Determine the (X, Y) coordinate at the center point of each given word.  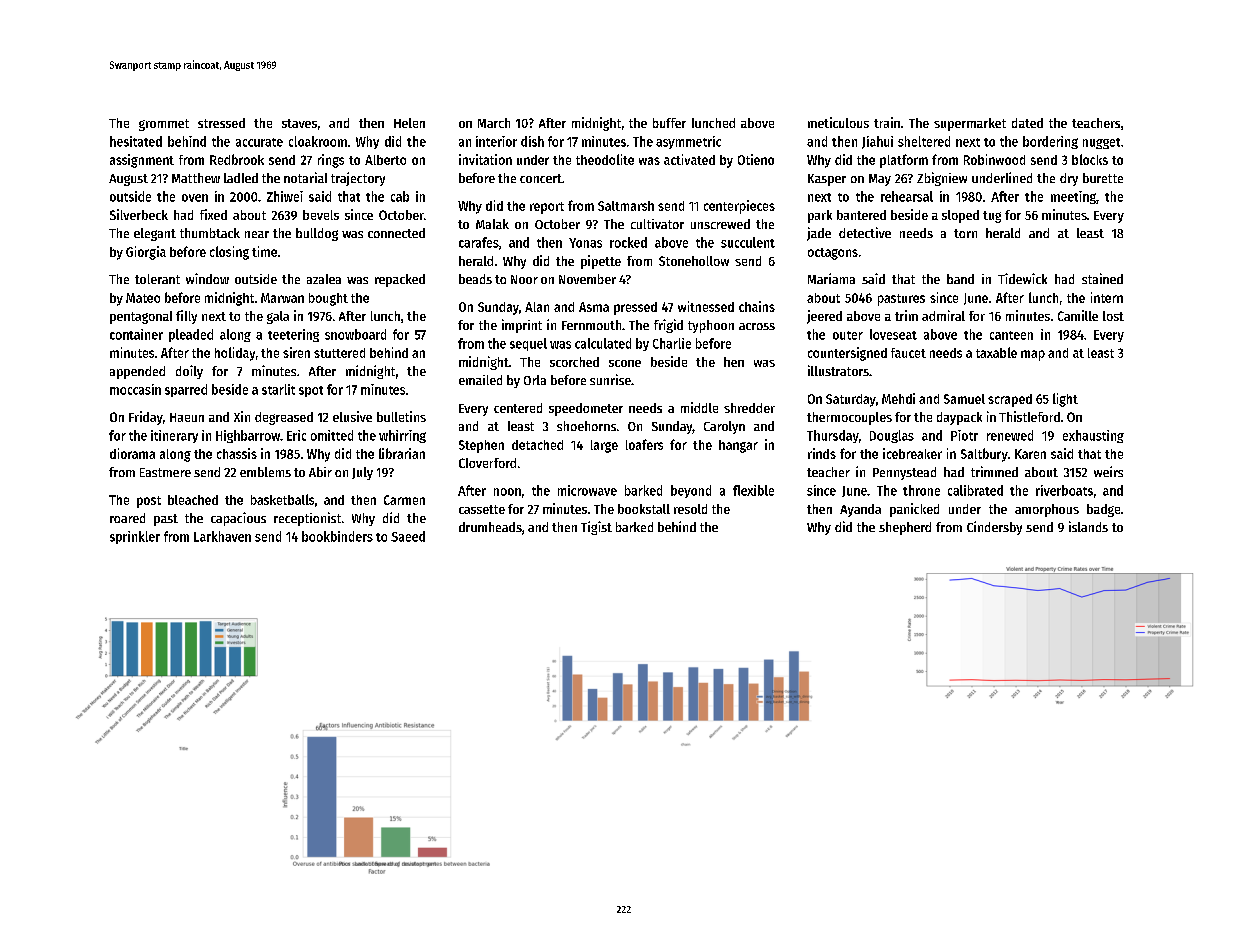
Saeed (408, 536)
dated (1027, 123)
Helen (409, 123)
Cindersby (994, 528)
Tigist (596, 528)
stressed (221, 123)
